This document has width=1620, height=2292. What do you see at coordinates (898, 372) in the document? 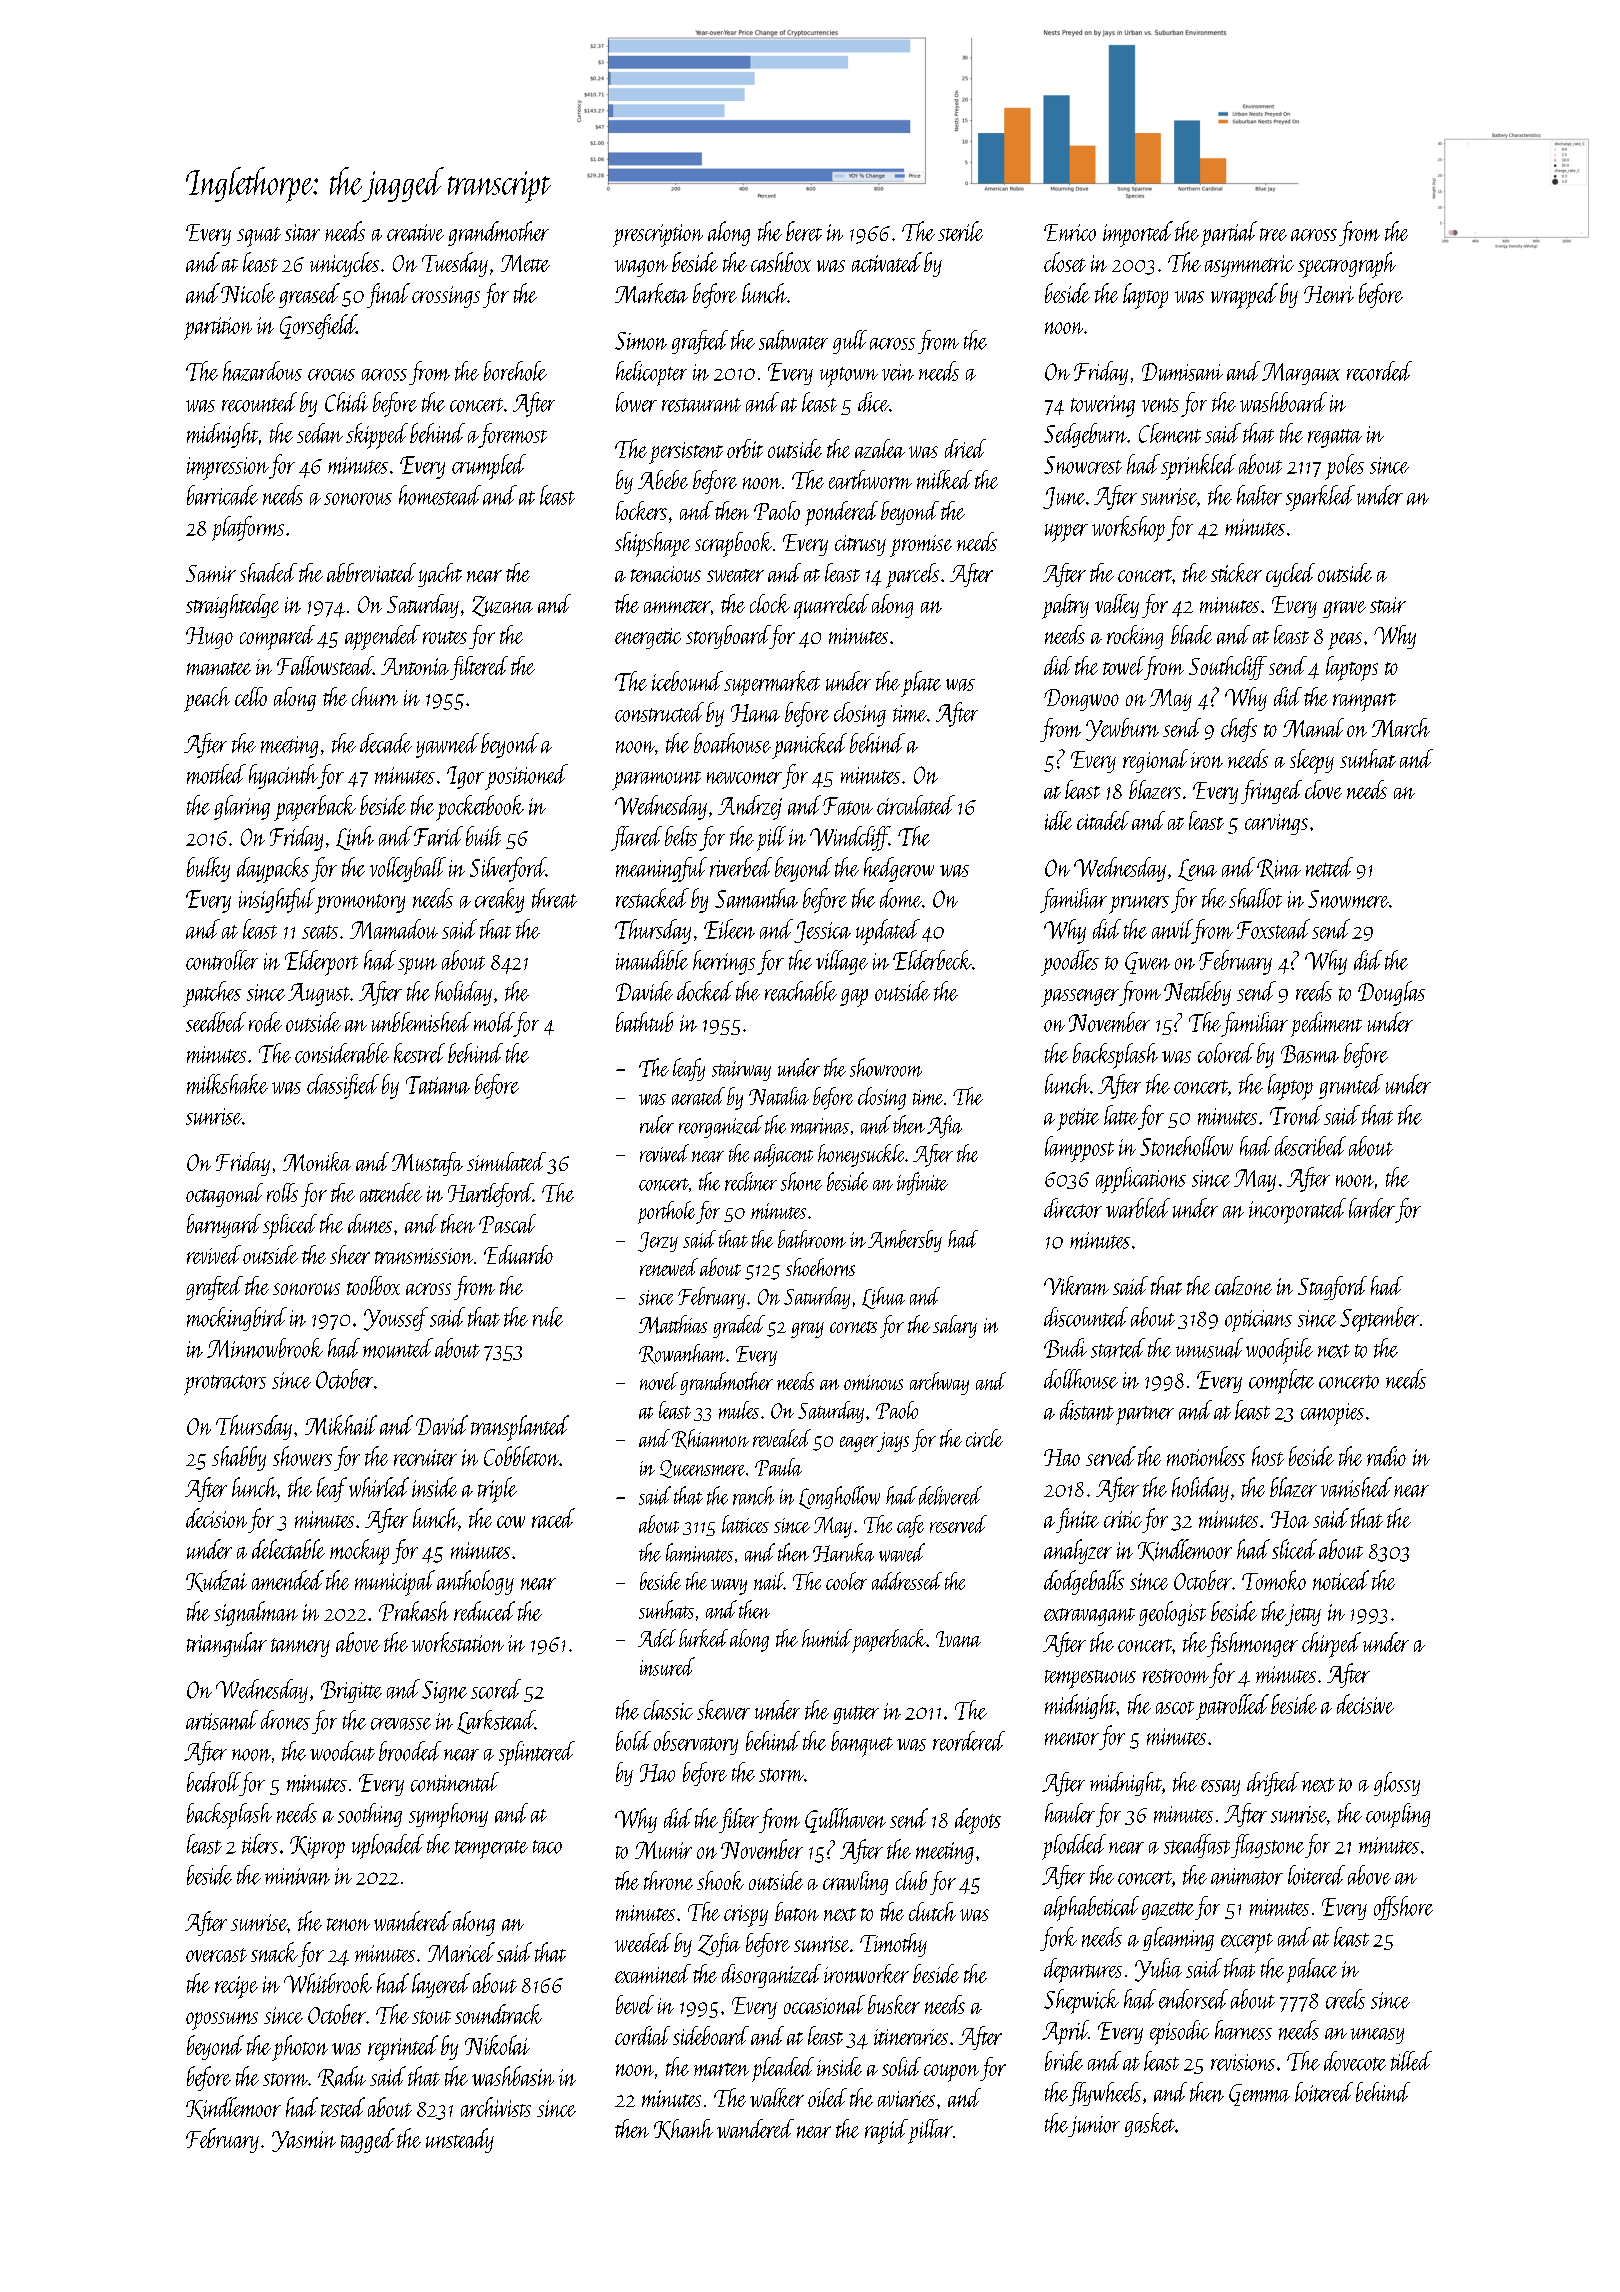
I see `vein` at bounding box center [898, 372].
